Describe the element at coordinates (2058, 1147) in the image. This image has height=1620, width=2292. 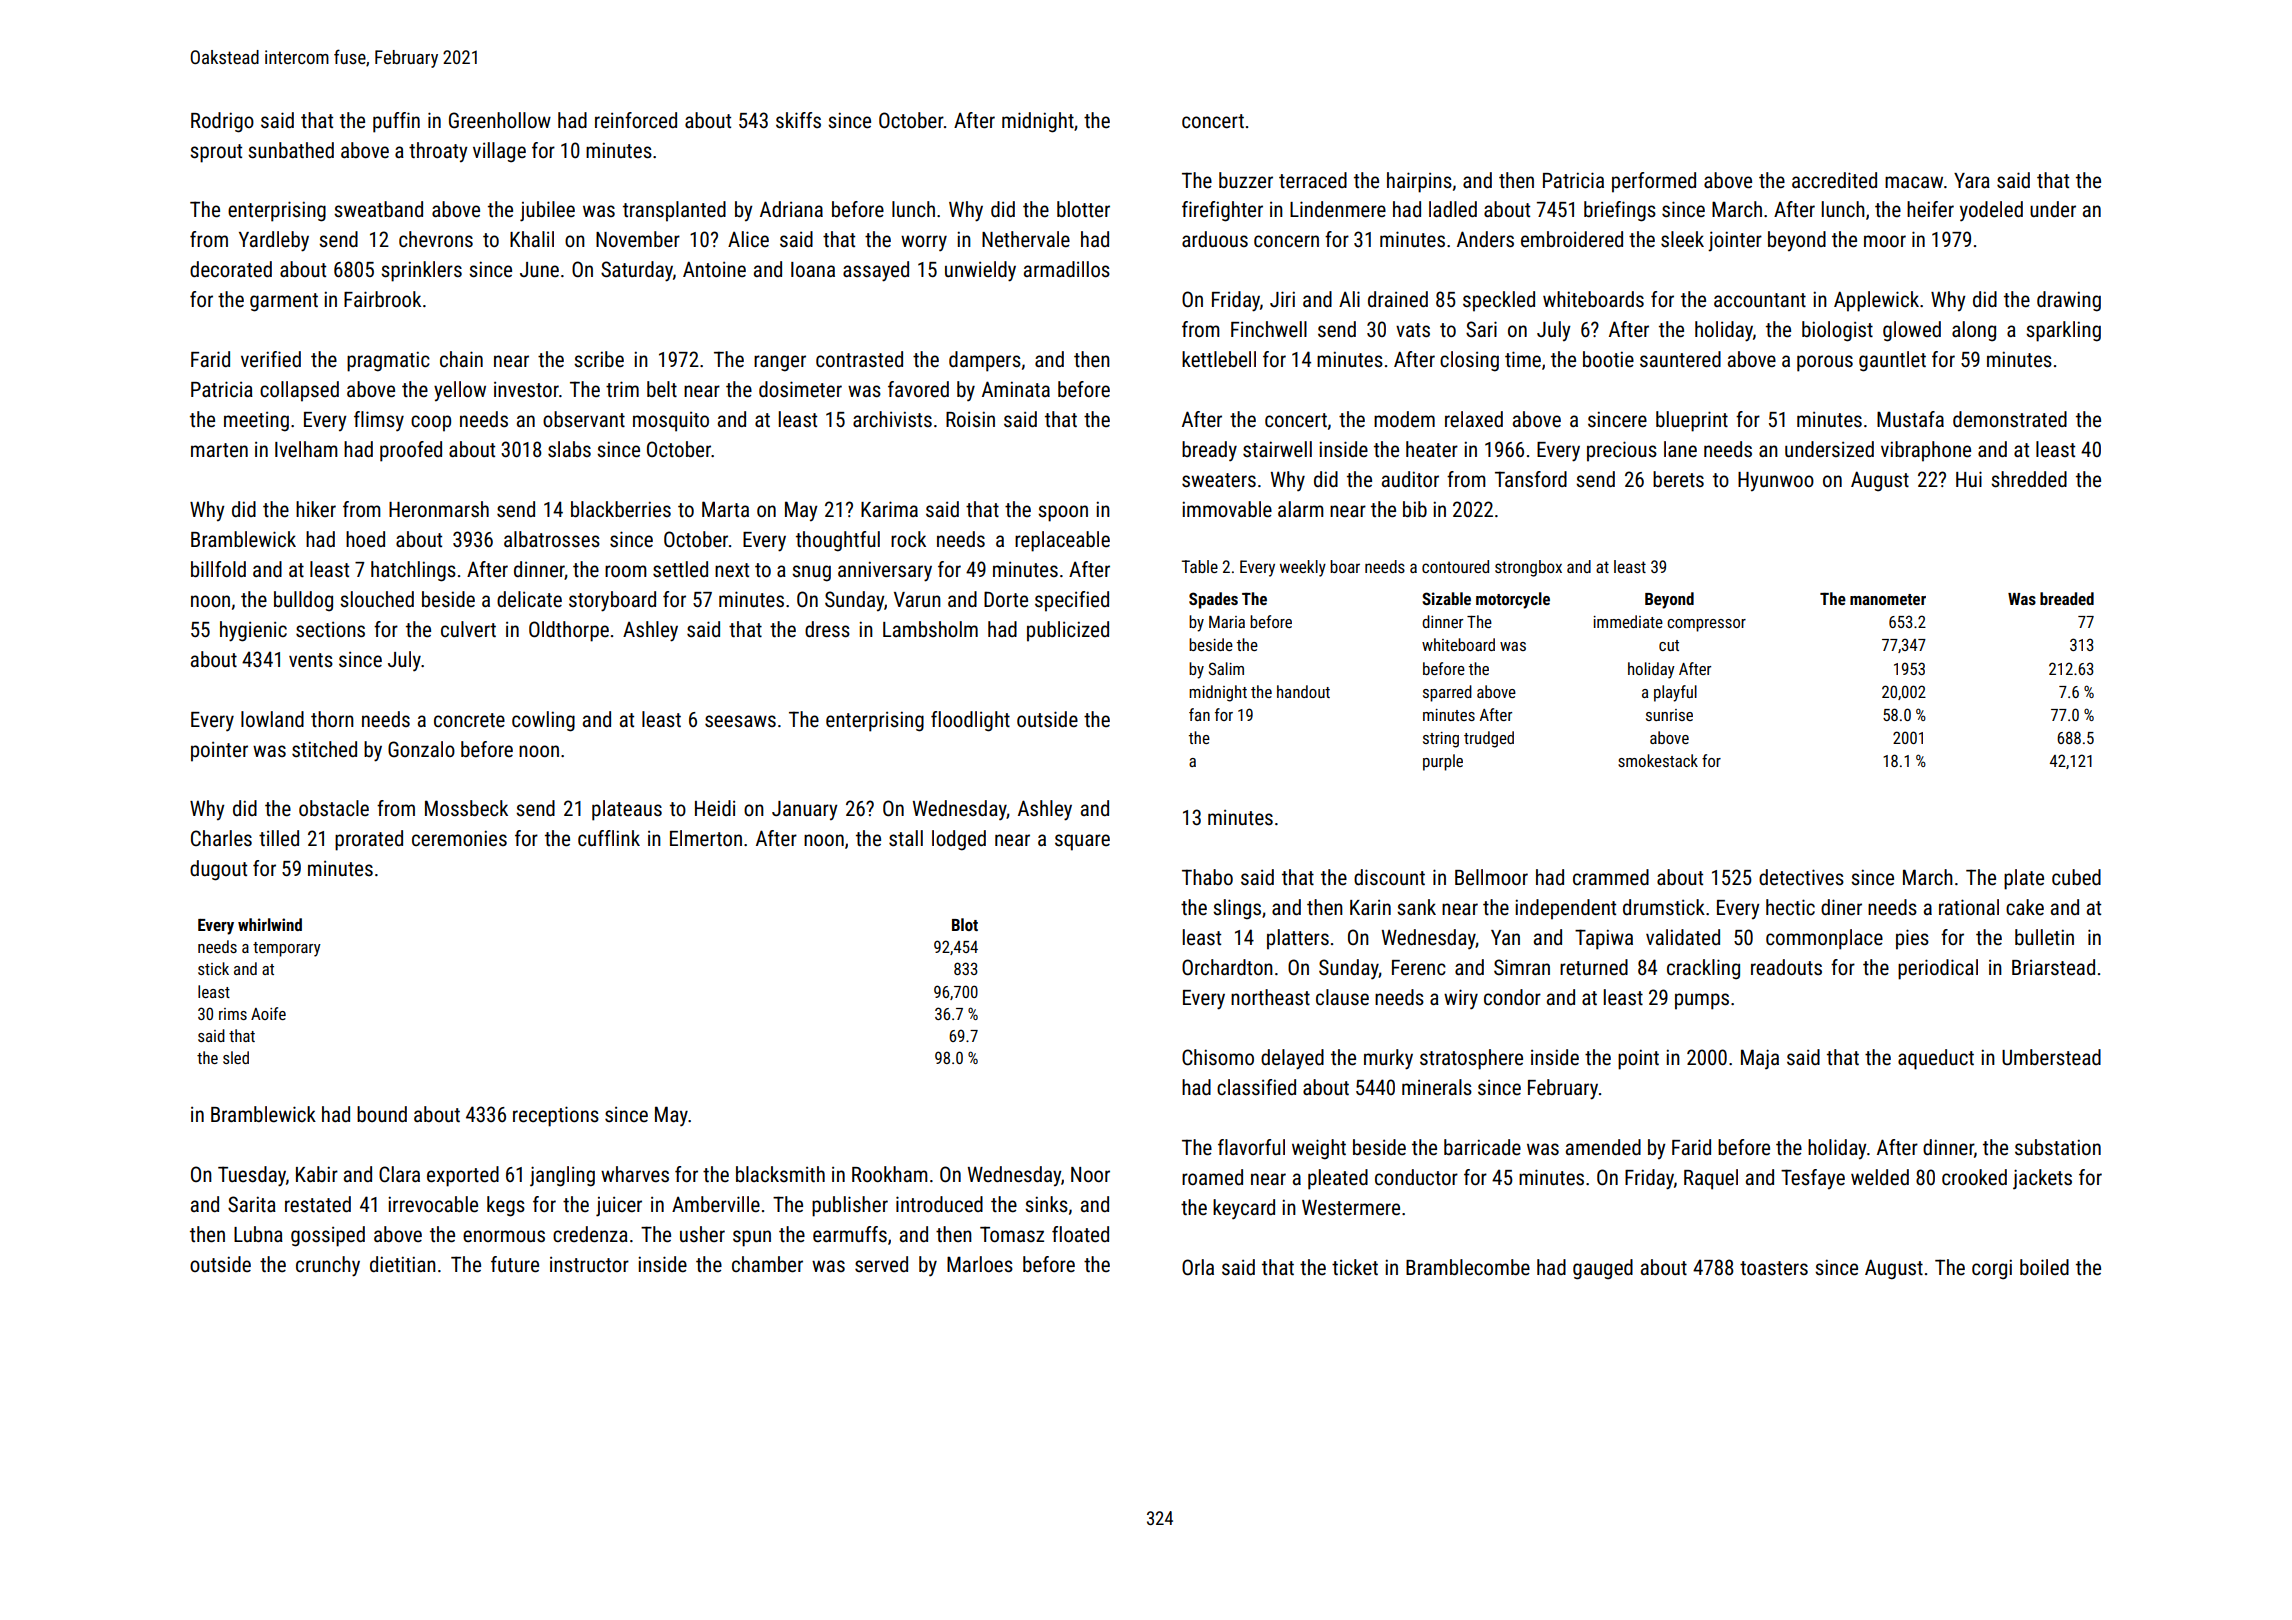
I see `substation` at that location.
